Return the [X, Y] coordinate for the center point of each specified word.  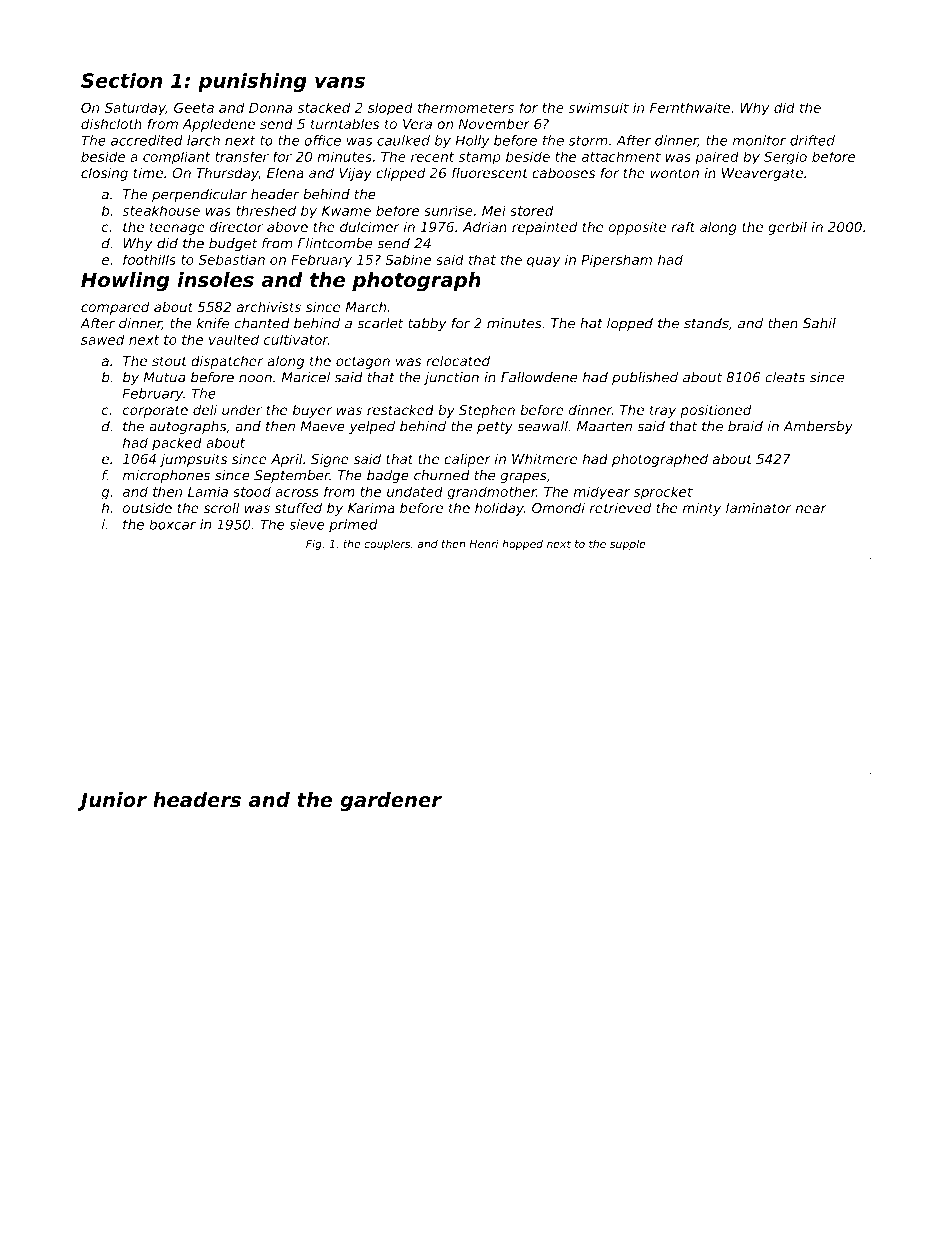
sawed [103, 339]
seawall [542, 426]
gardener [391, 802]
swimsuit [598, 107]
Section [122, 80]
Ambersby [818, 427]
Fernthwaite [690, 107]
